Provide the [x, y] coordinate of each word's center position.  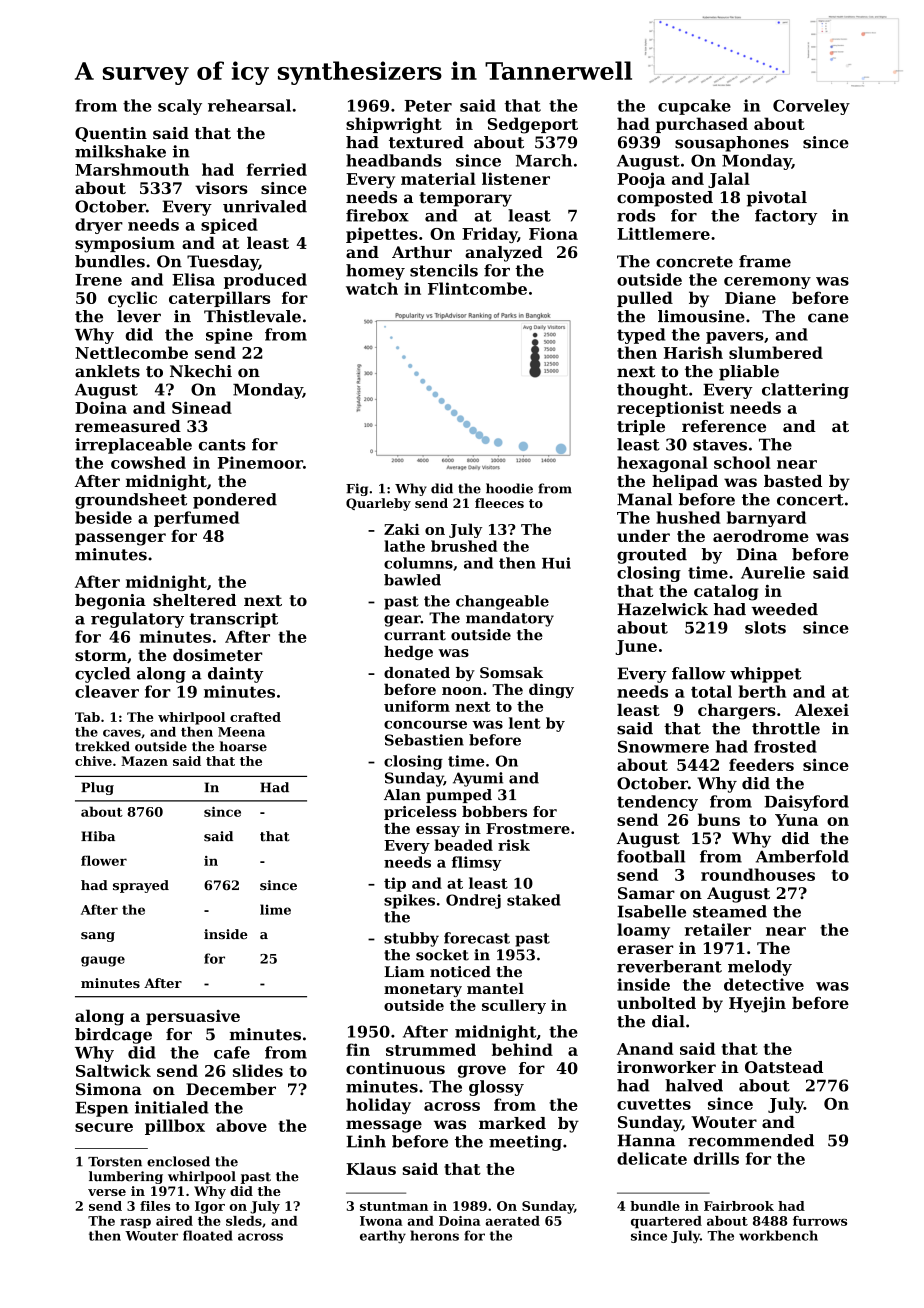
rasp [135, 1224]
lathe [404, 546]
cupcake [694, 107]
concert [810, 500]
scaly [180, 107]
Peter [428, 106]
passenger [120, 539]
